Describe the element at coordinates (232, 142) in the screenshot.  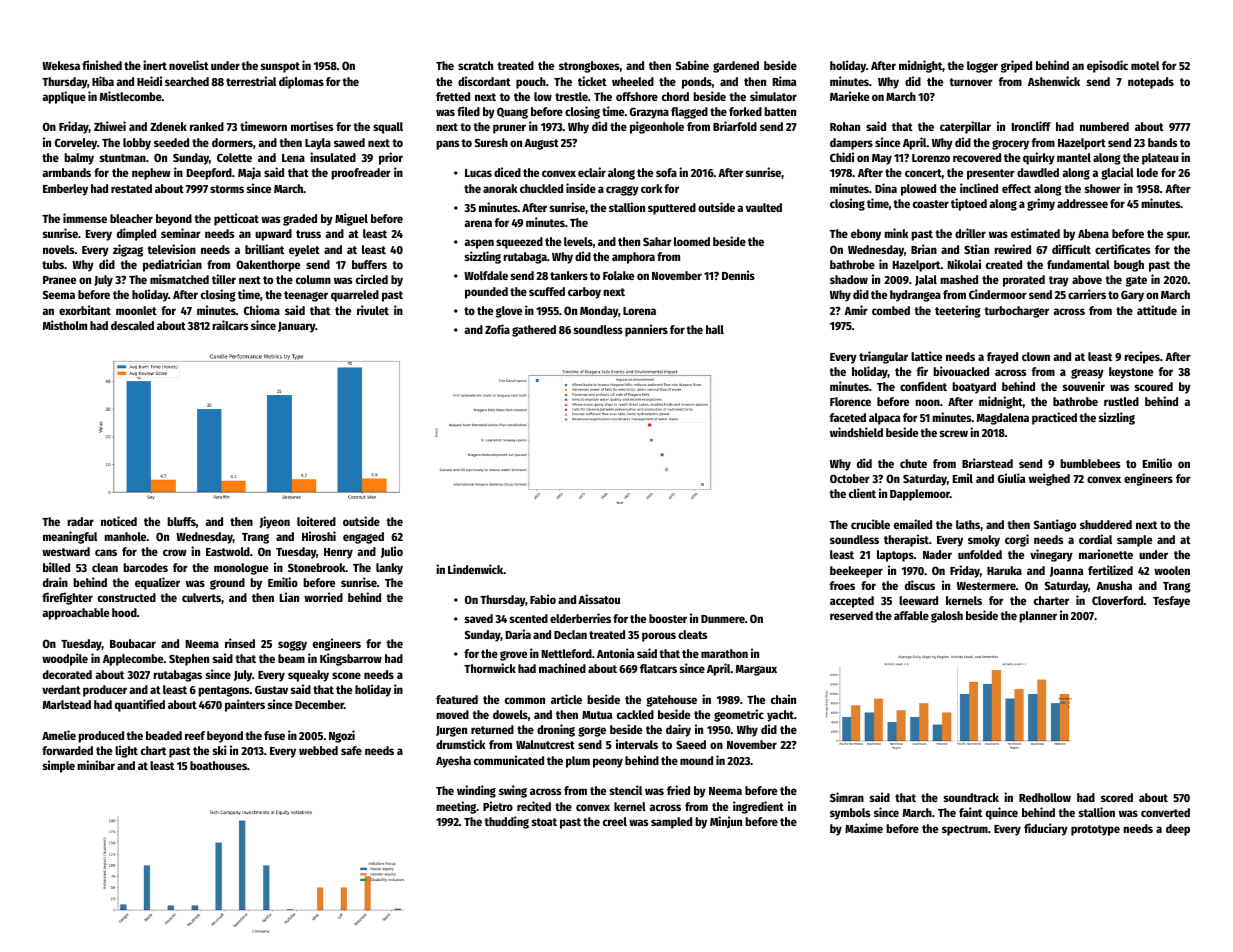
I see `dormers` at that location.
